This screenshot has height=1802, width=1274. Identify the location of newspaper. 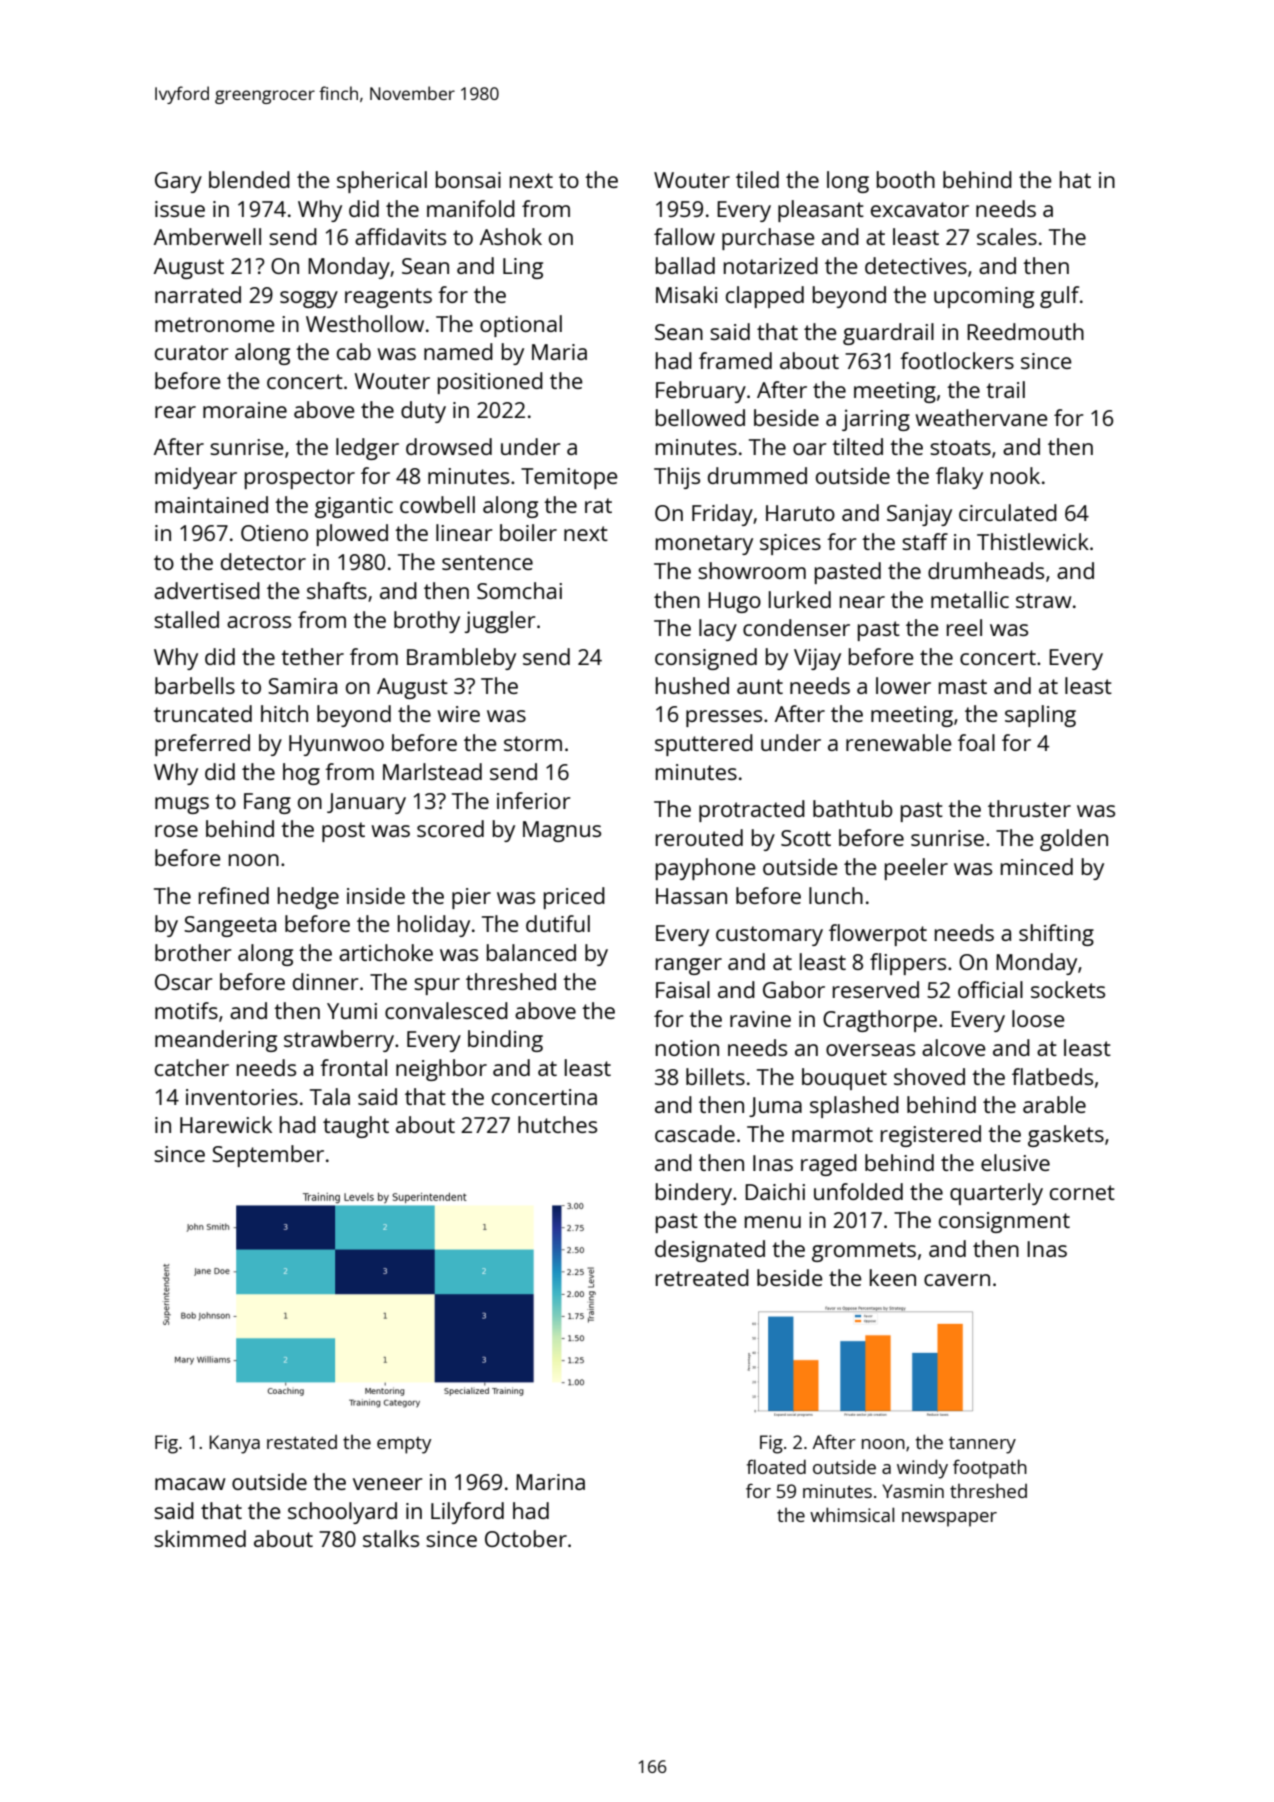
(949, 1519).
